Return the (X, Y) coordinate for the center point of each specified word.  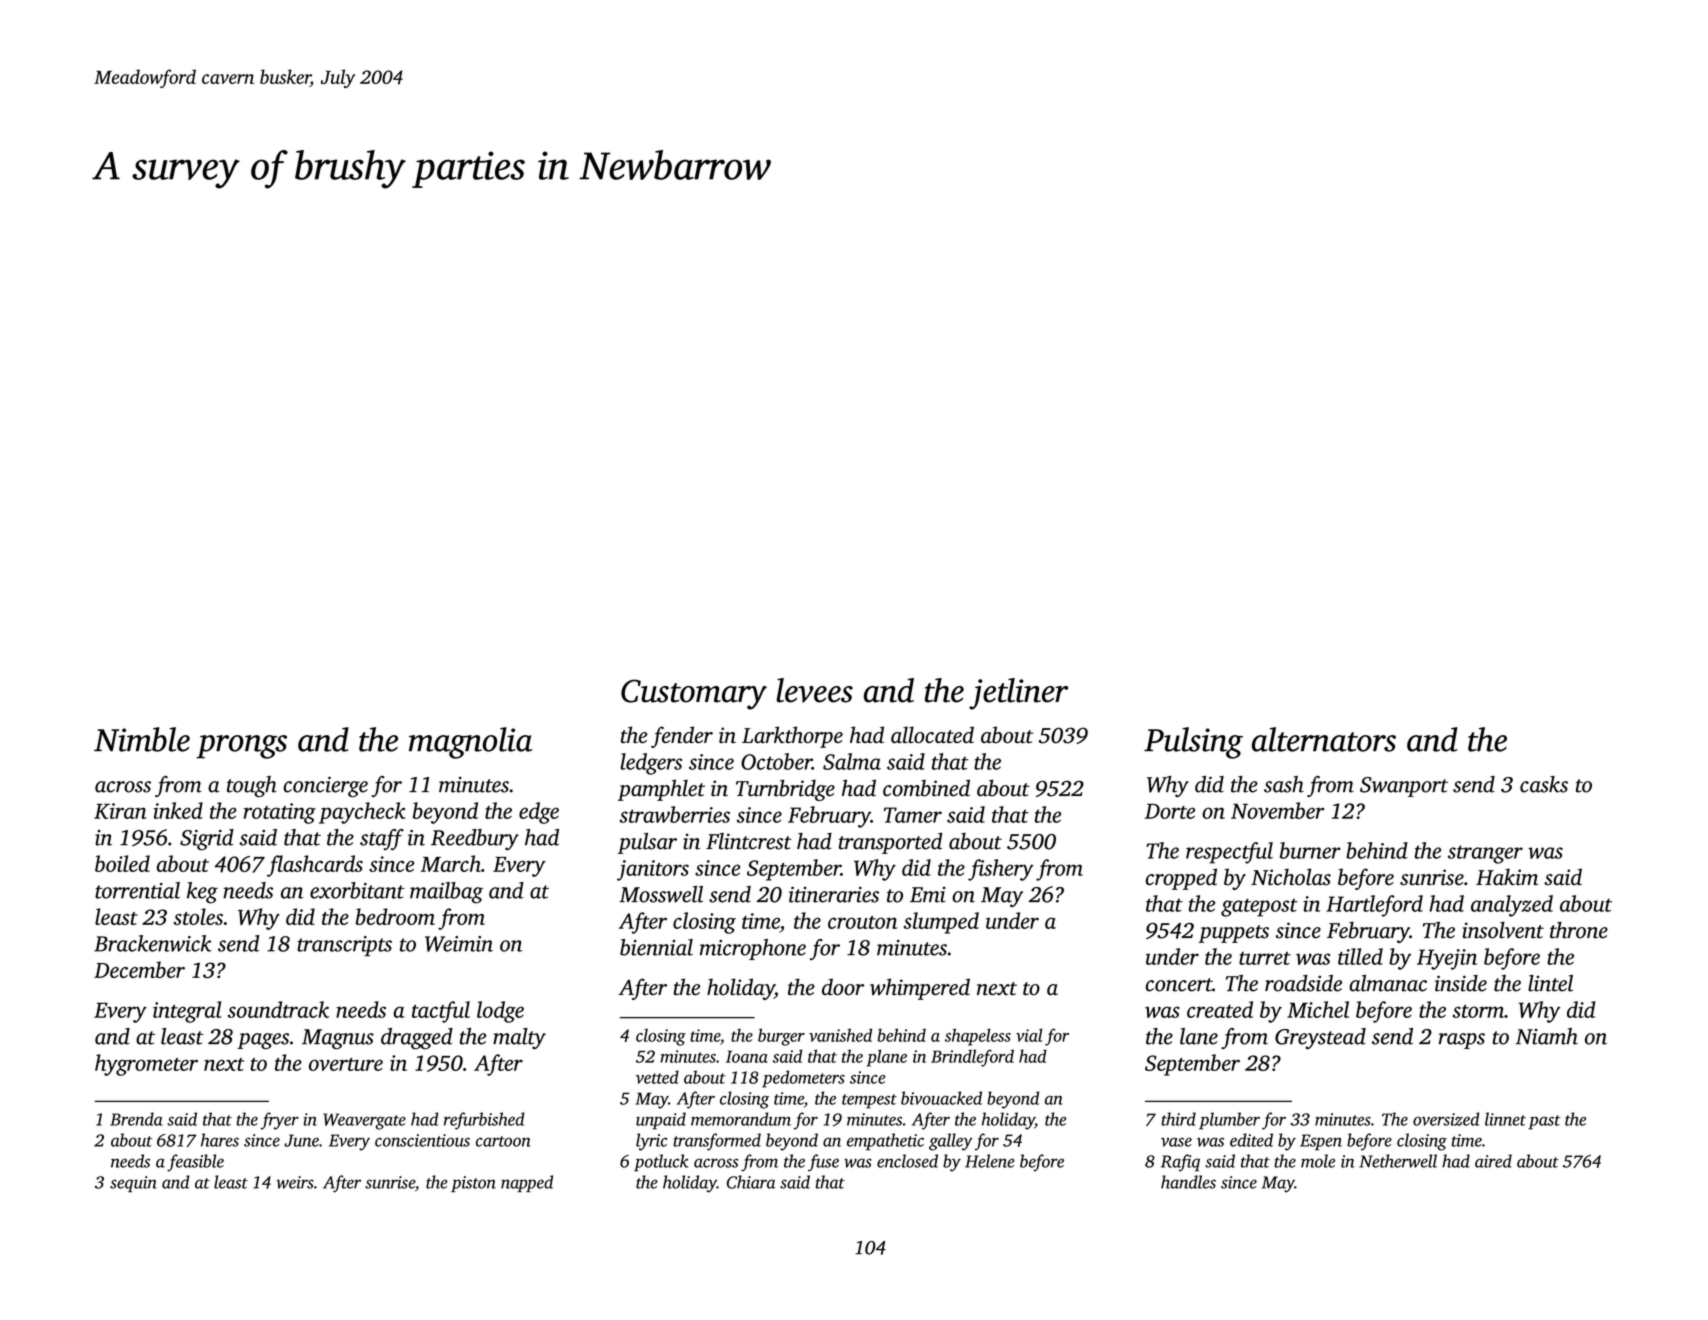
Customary (694, 694)
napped (527, 1183)
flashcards (315, 866)
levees (814, 690)
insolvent (1503, 930)
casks (1544, 784)
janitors (653, 870)
